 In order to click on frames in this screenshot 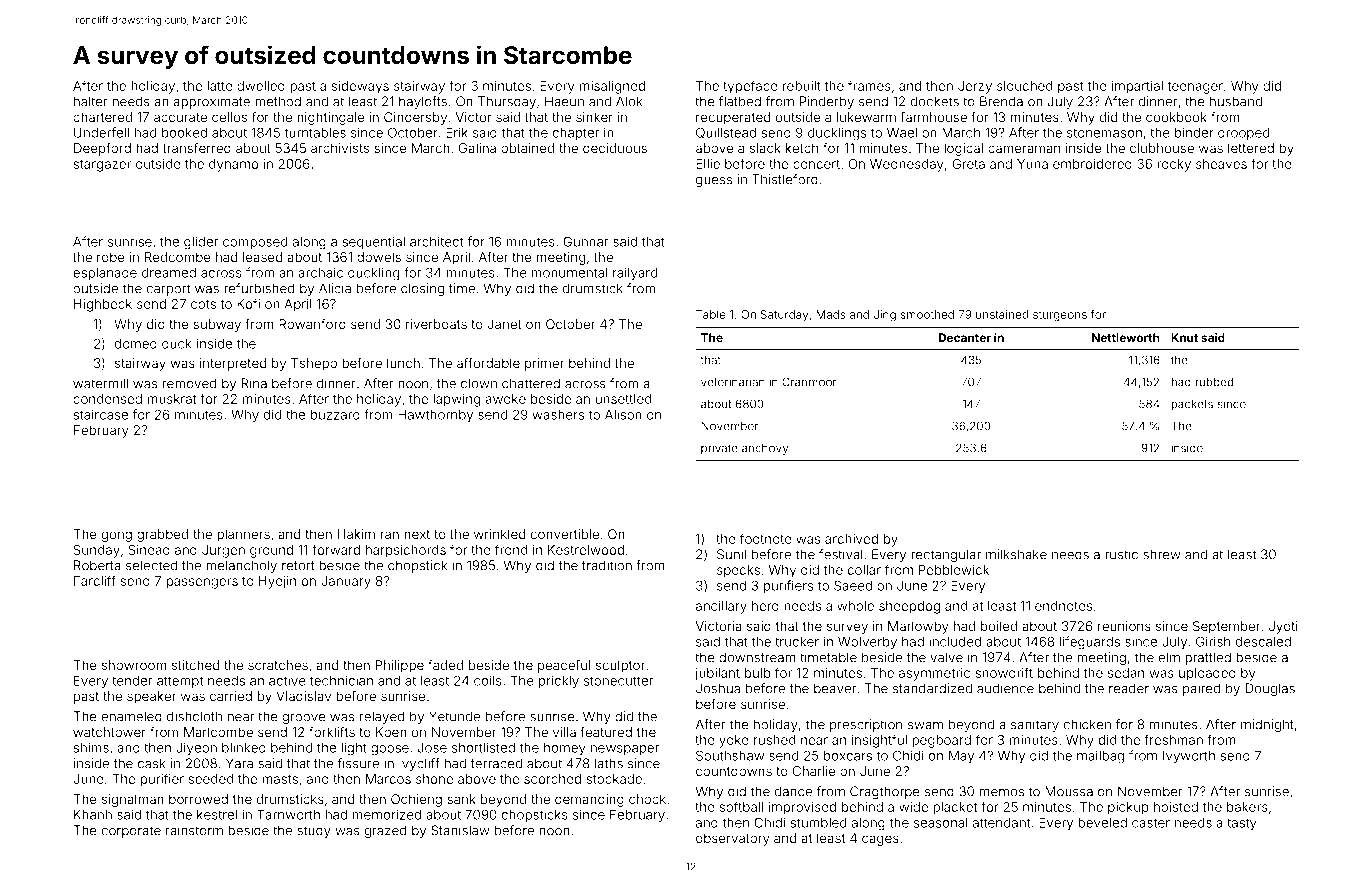, I will do `click(869, 85)`.
